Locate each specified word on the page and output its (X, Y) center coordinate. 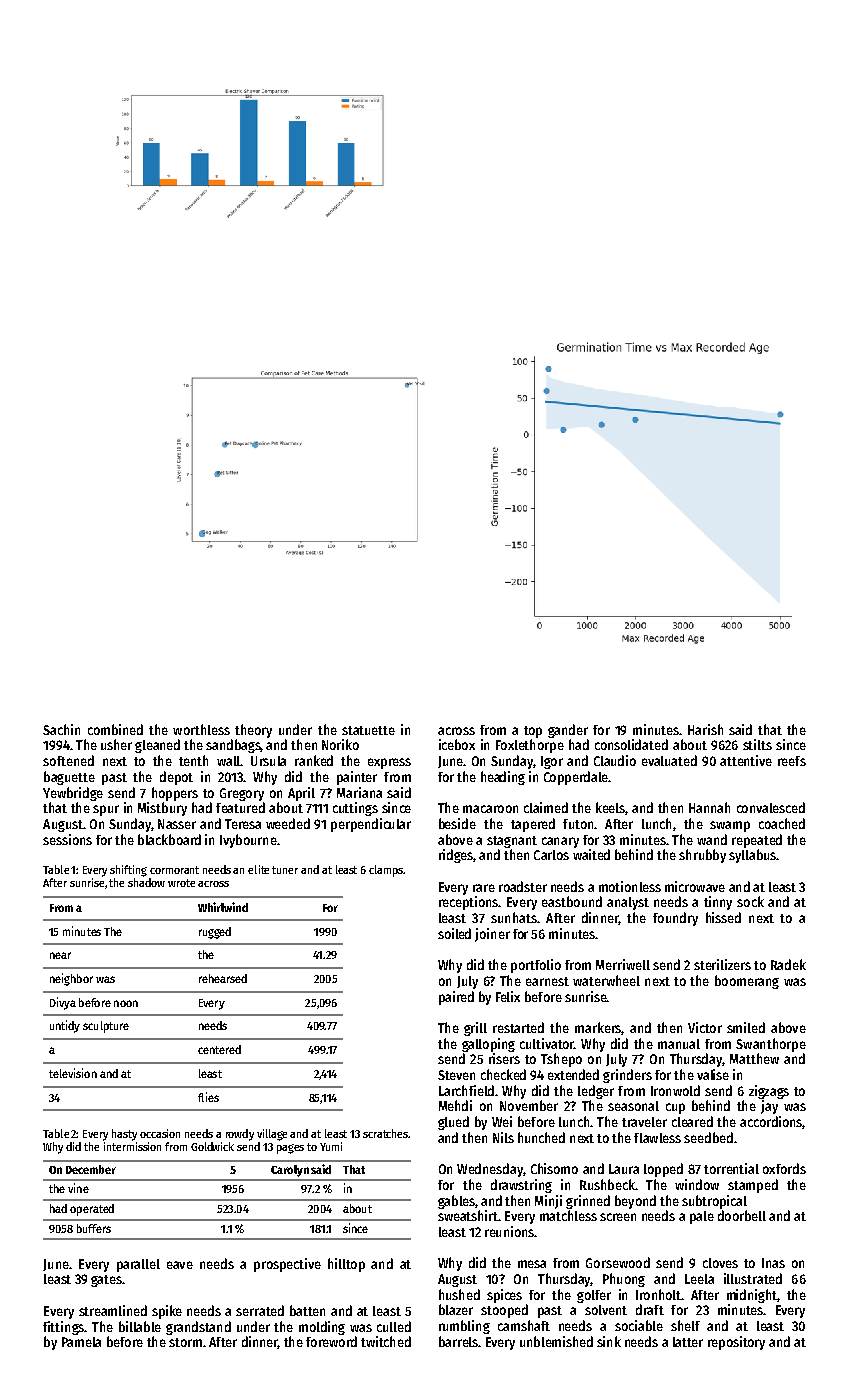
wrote (181, 883)
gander (568, 731)
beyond (635, 1202)
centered (219, 1049)
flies (208, 1097)
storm (185, 1342)
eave (180, 1265)
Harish (705, 729)
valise (713, 1074)
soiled (454, 933)
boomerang (747, 982)
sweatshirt (468, 1215)
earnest (547, 981)
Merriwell (623, 964)
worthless (201, 729)
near (60, 955)
